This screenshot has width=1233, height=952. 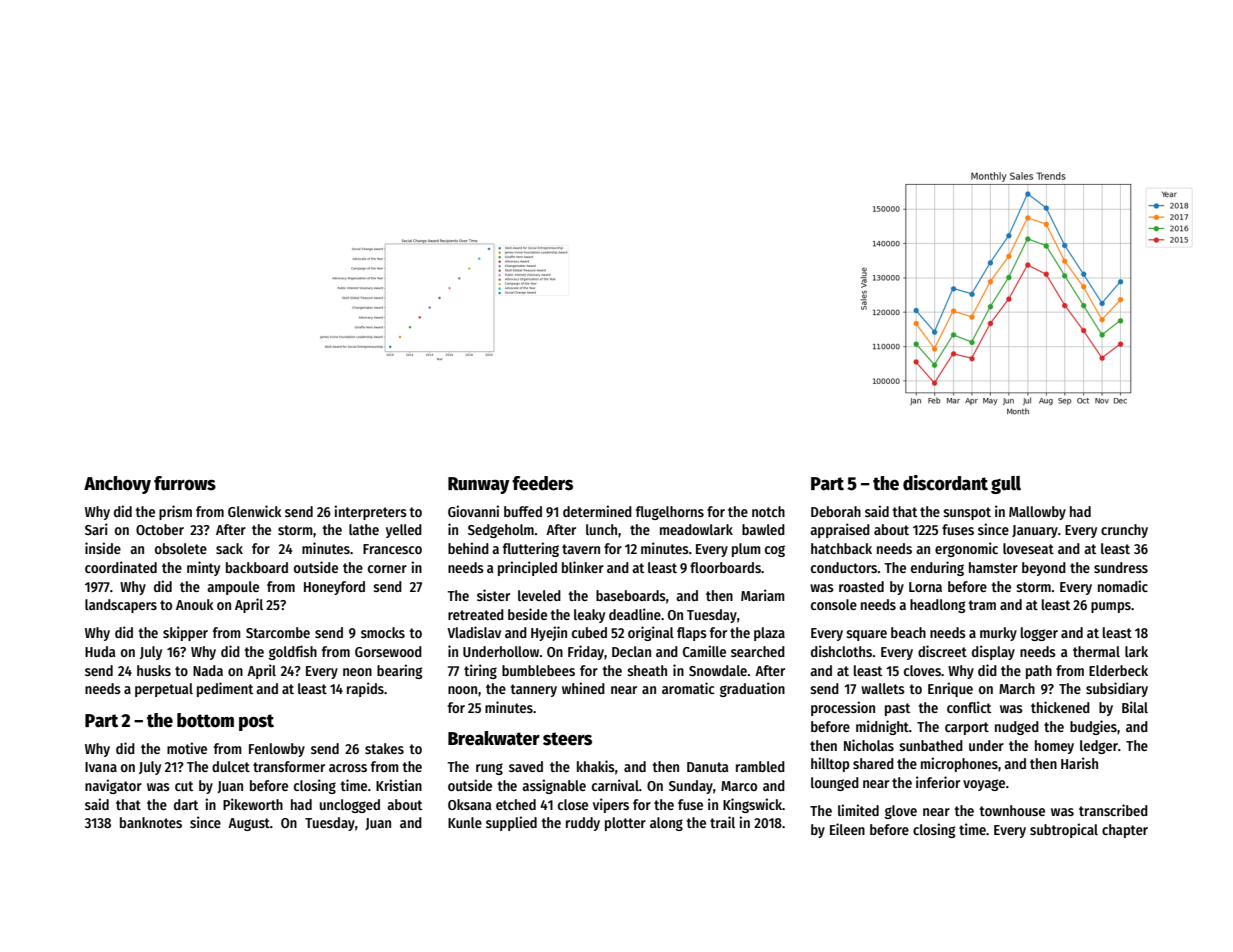 What do you see at coordinates (589, 616) in the screenshot?
I see `leaky` at bounding box center [589, 616].
